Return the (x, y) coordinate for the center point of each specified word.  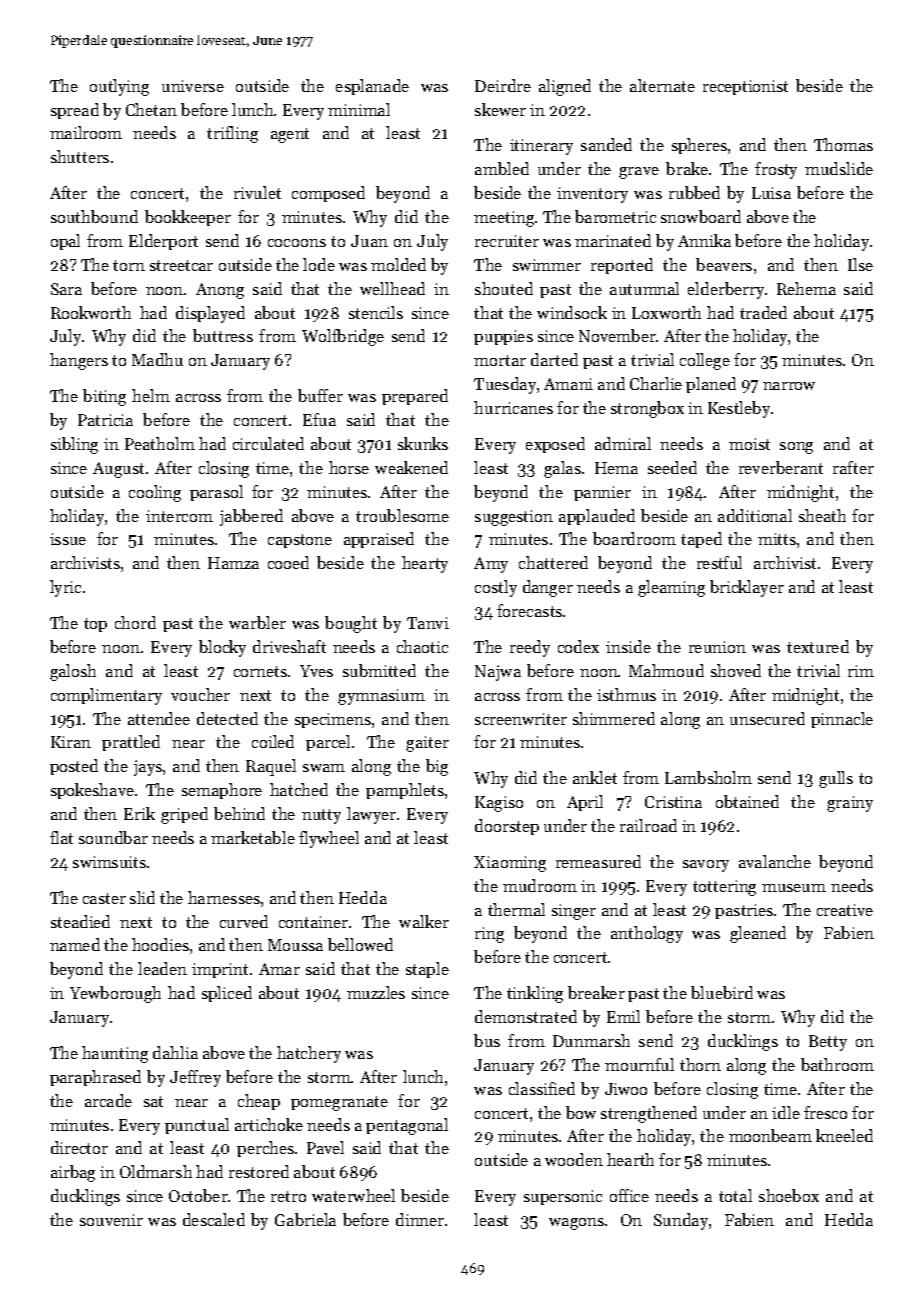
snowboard (701, 216)
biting (104, 397)
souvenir (111, 1220)
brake (687, 168)
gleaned (758, 934)
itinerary (541, 147)
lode (319, 264)
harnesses (224, 897)
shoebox (789, 1195)
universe (193, 86)
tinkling (535, 994)
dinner (420, 1219)
